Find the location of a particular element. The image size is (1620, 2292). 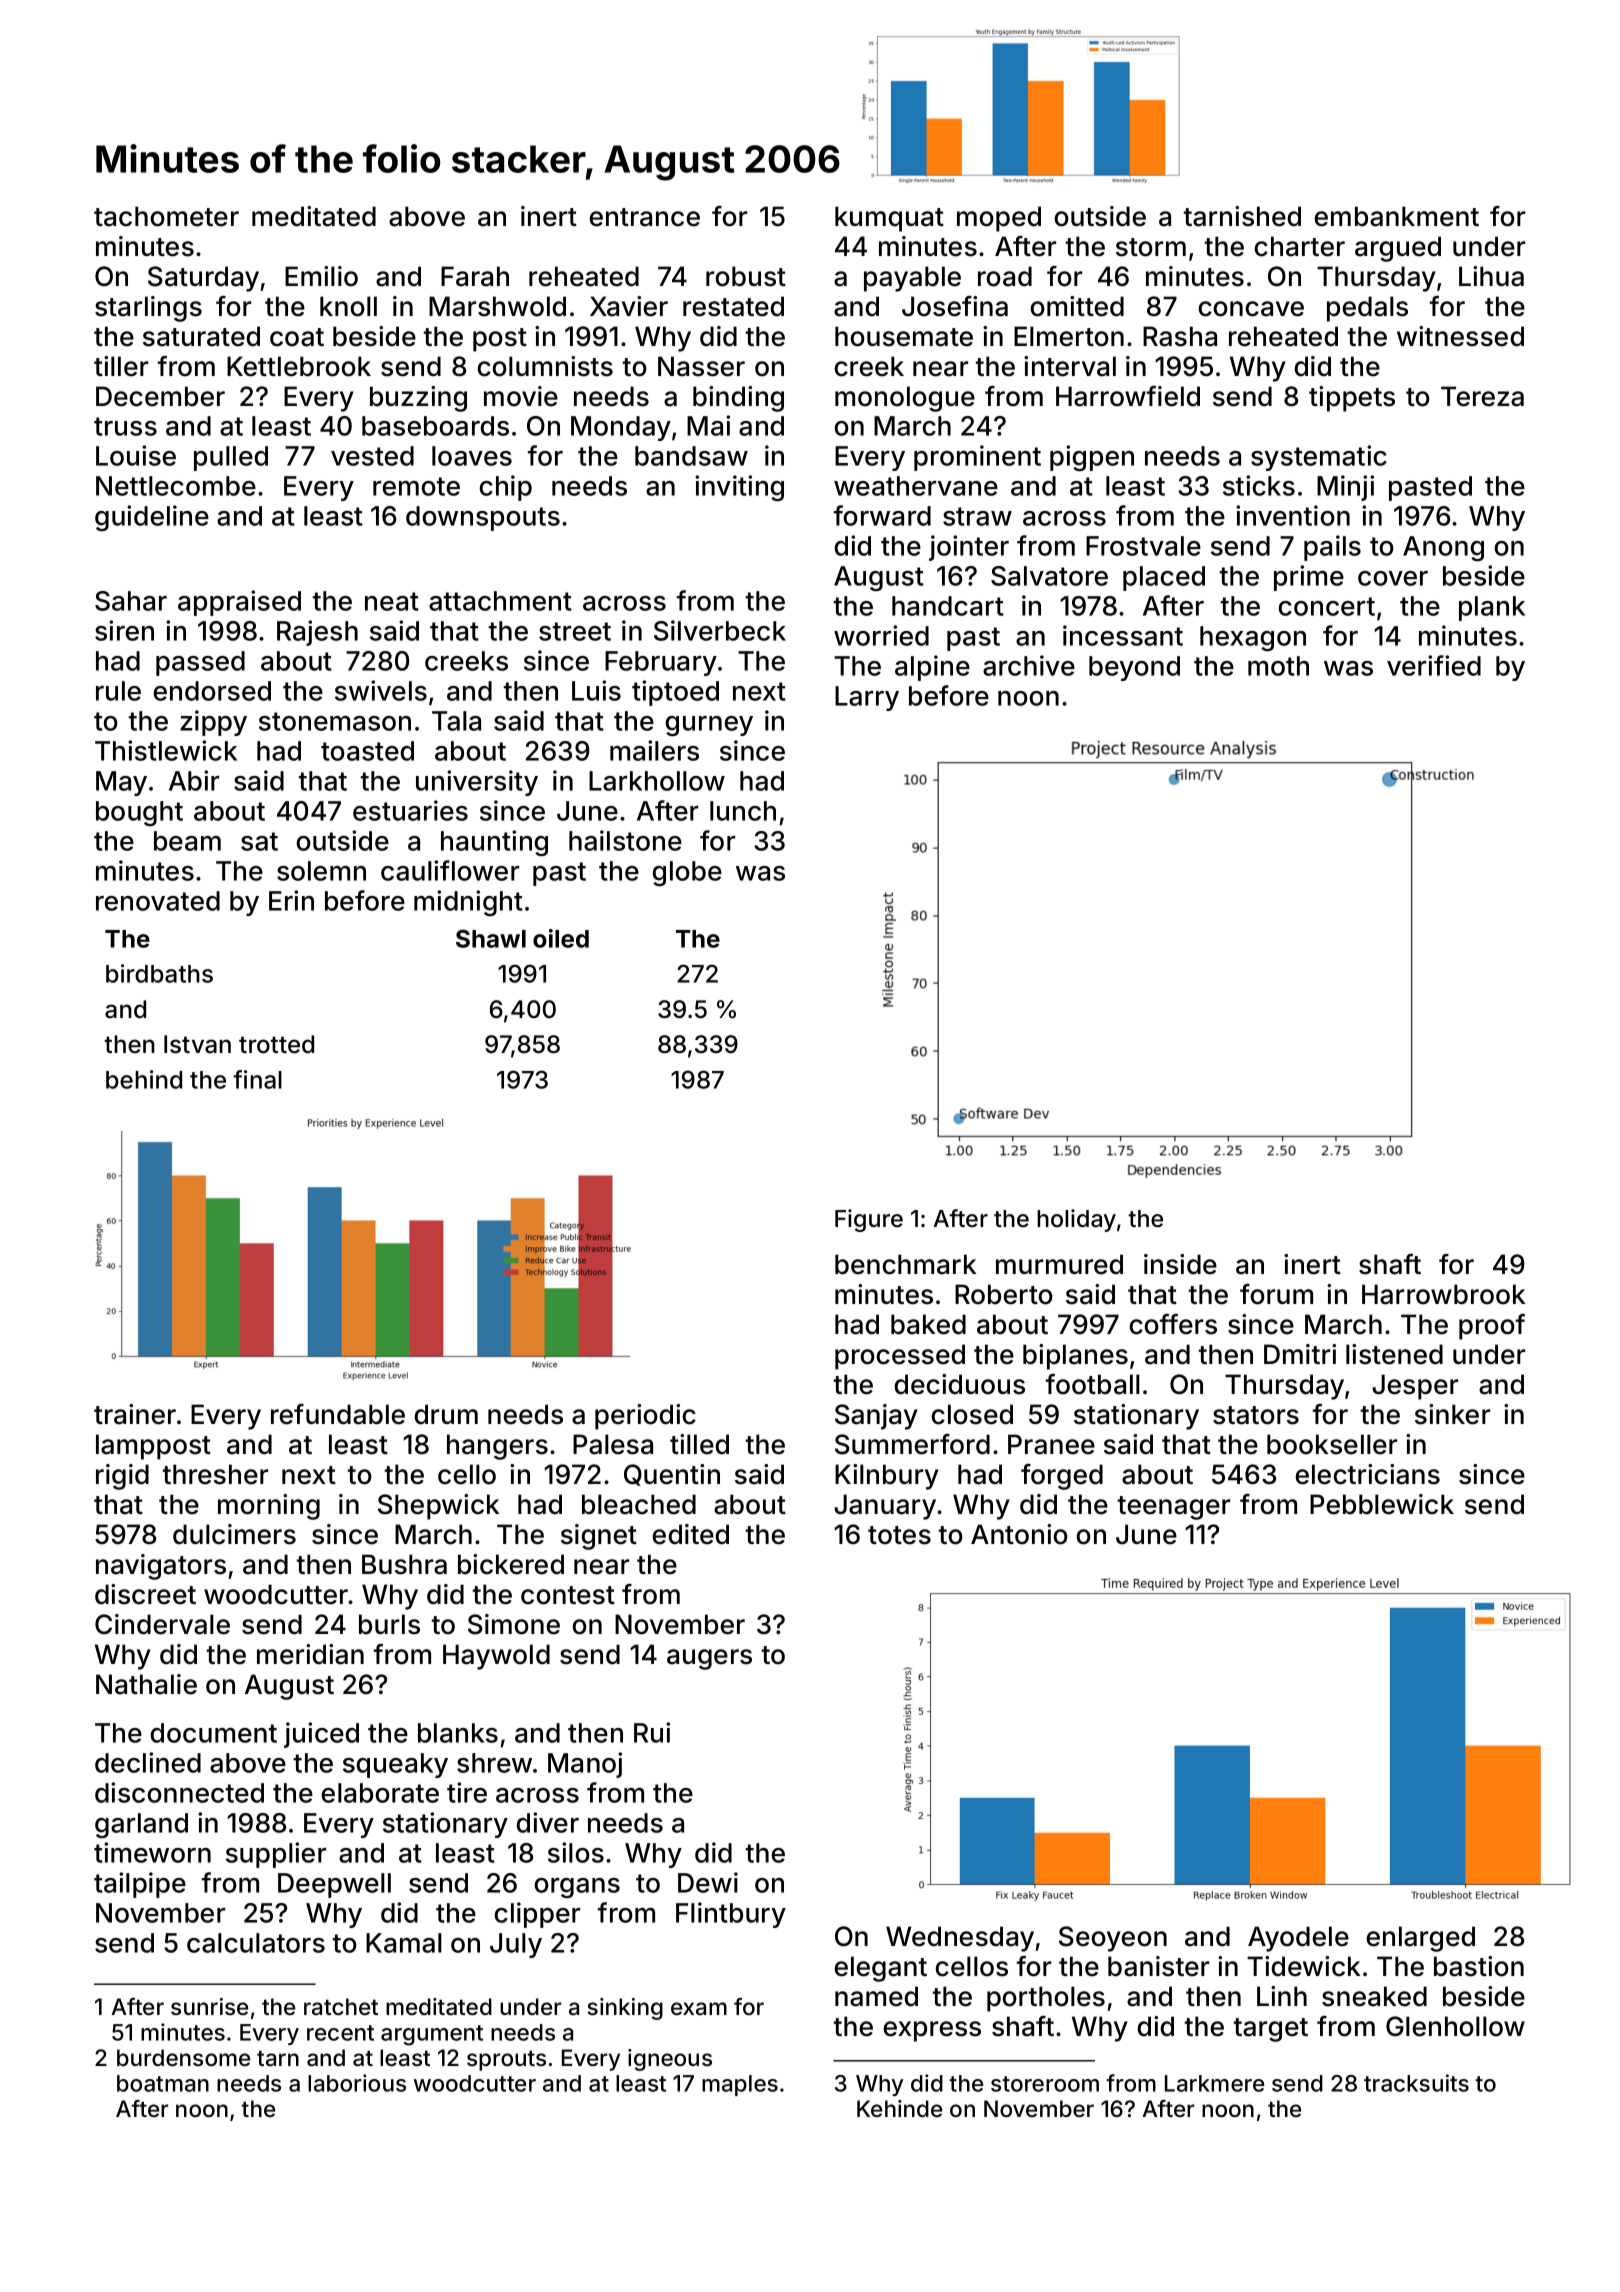

teenager is located at coordinates (1174, 1508).
